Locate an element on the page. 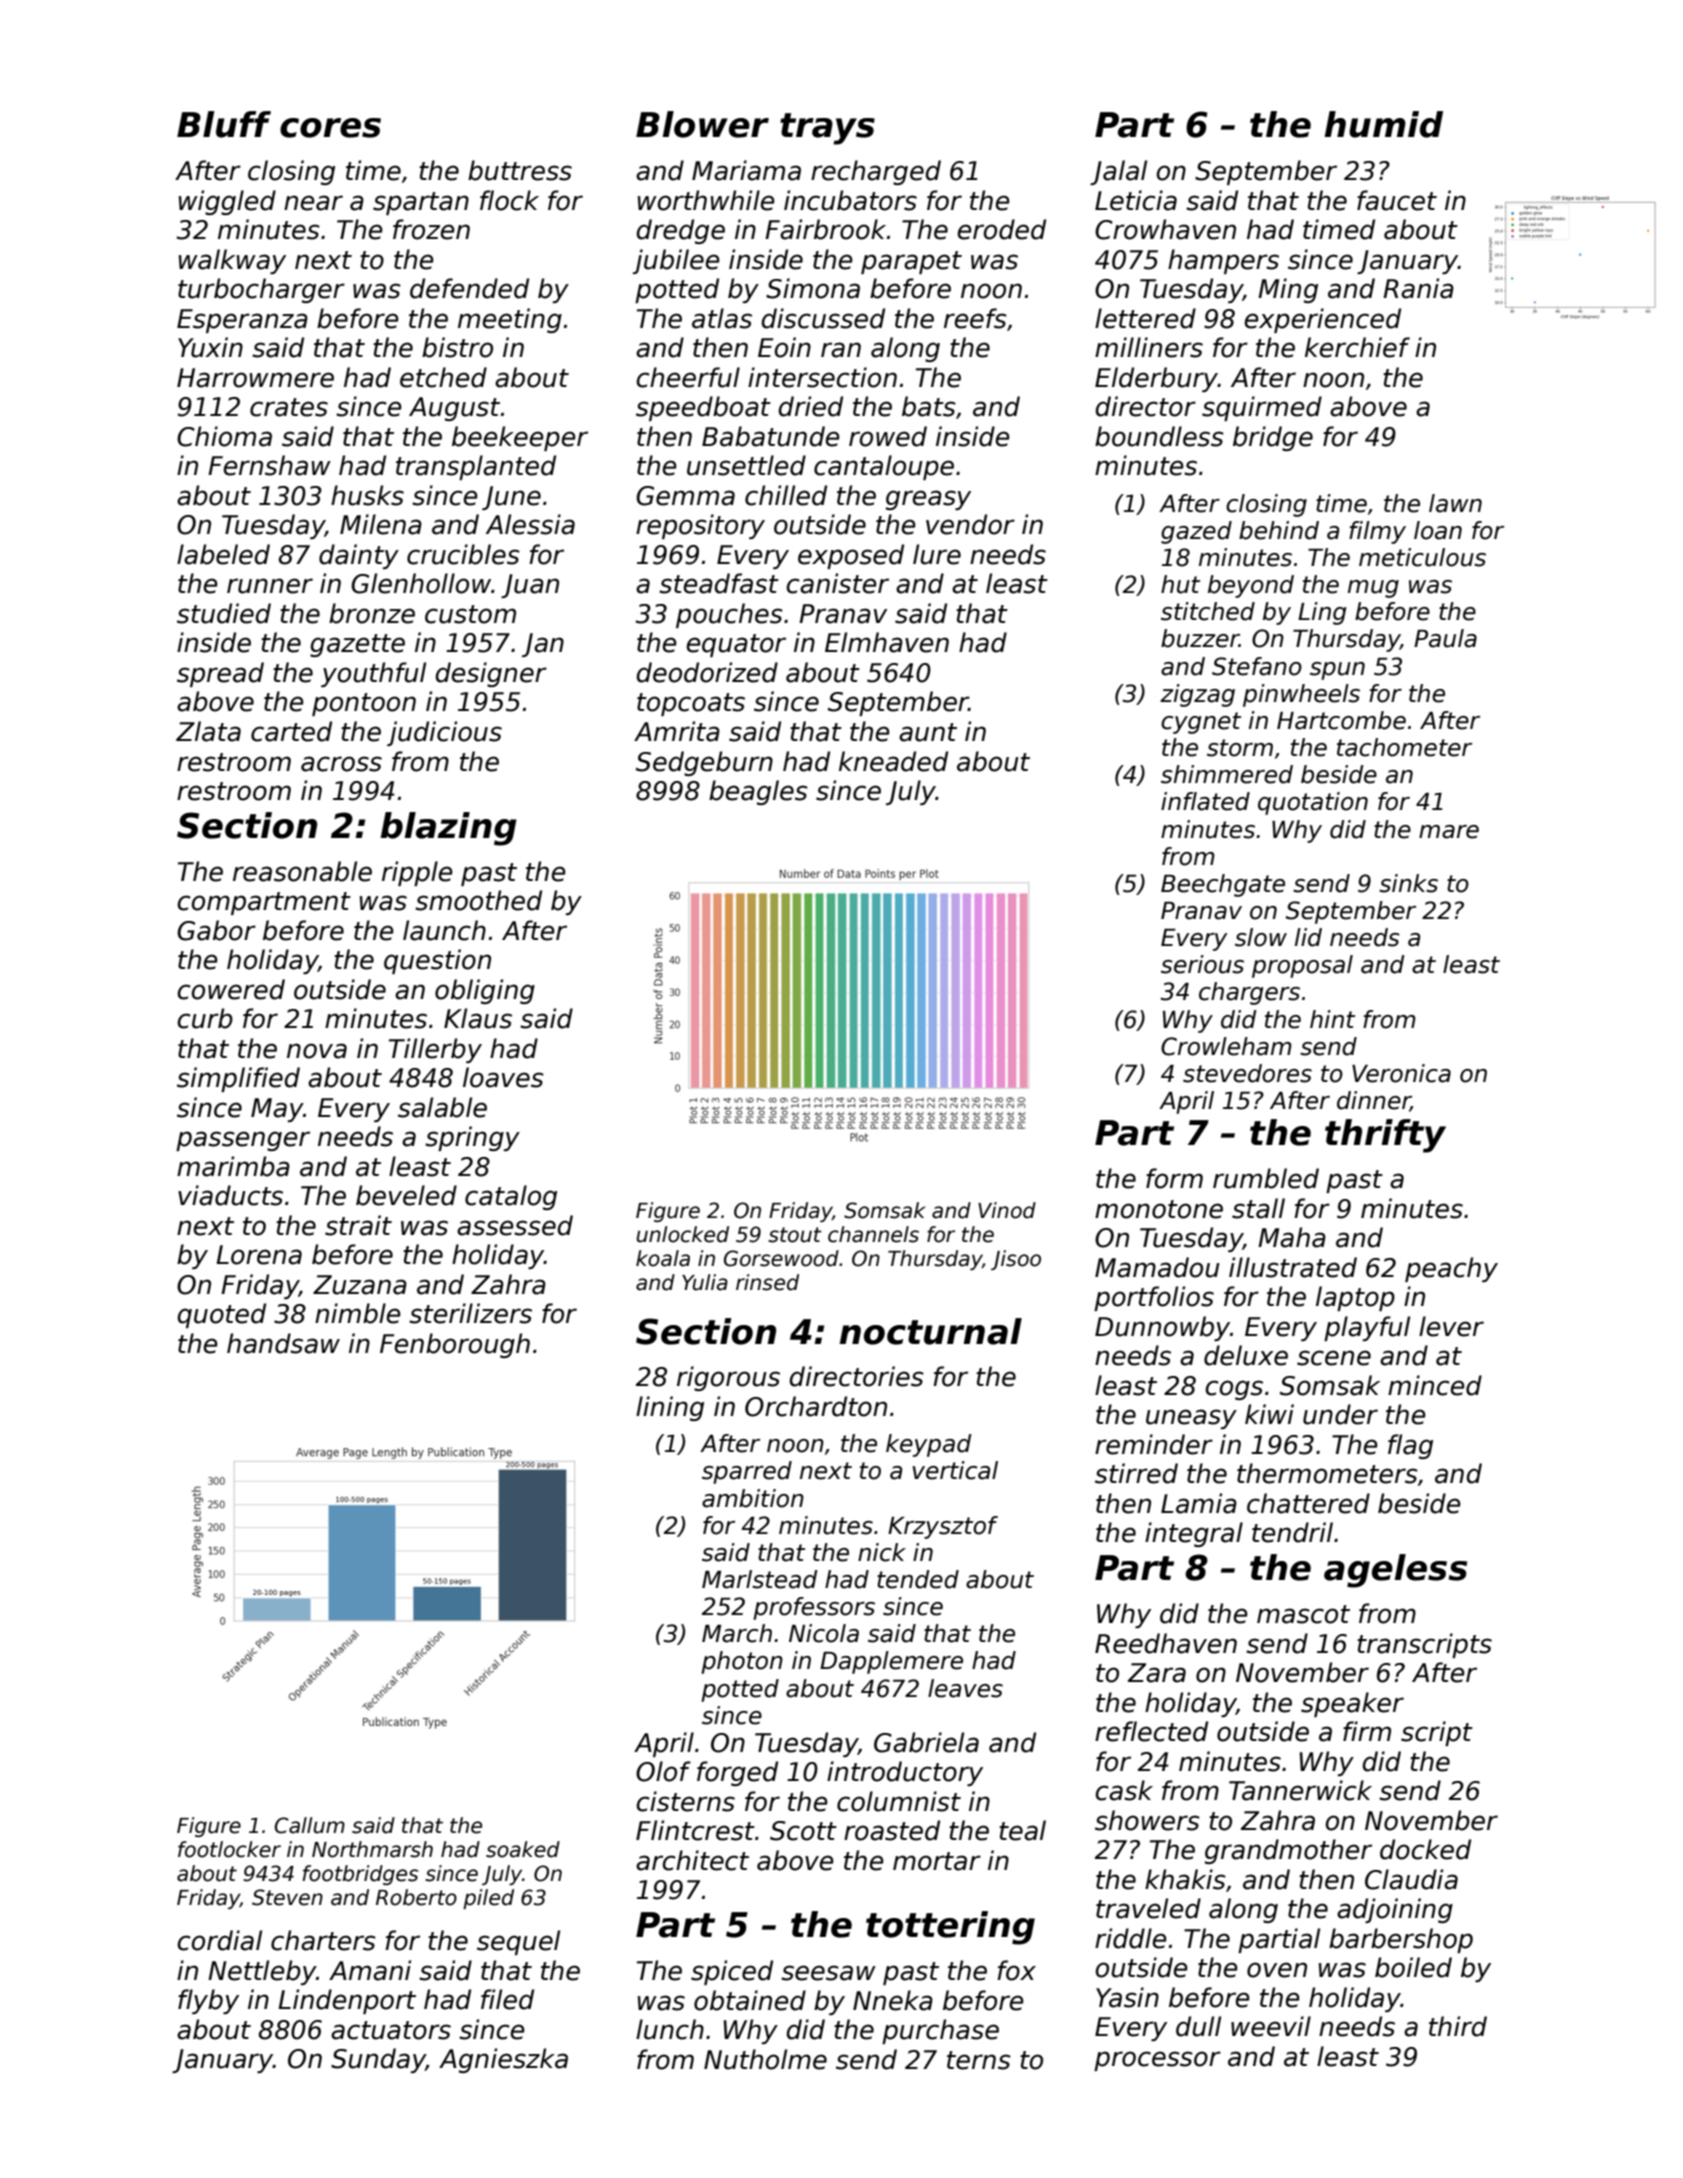 The height and width of the image is (2178, 1683). Callum is located at coordinates (310, 1825).
